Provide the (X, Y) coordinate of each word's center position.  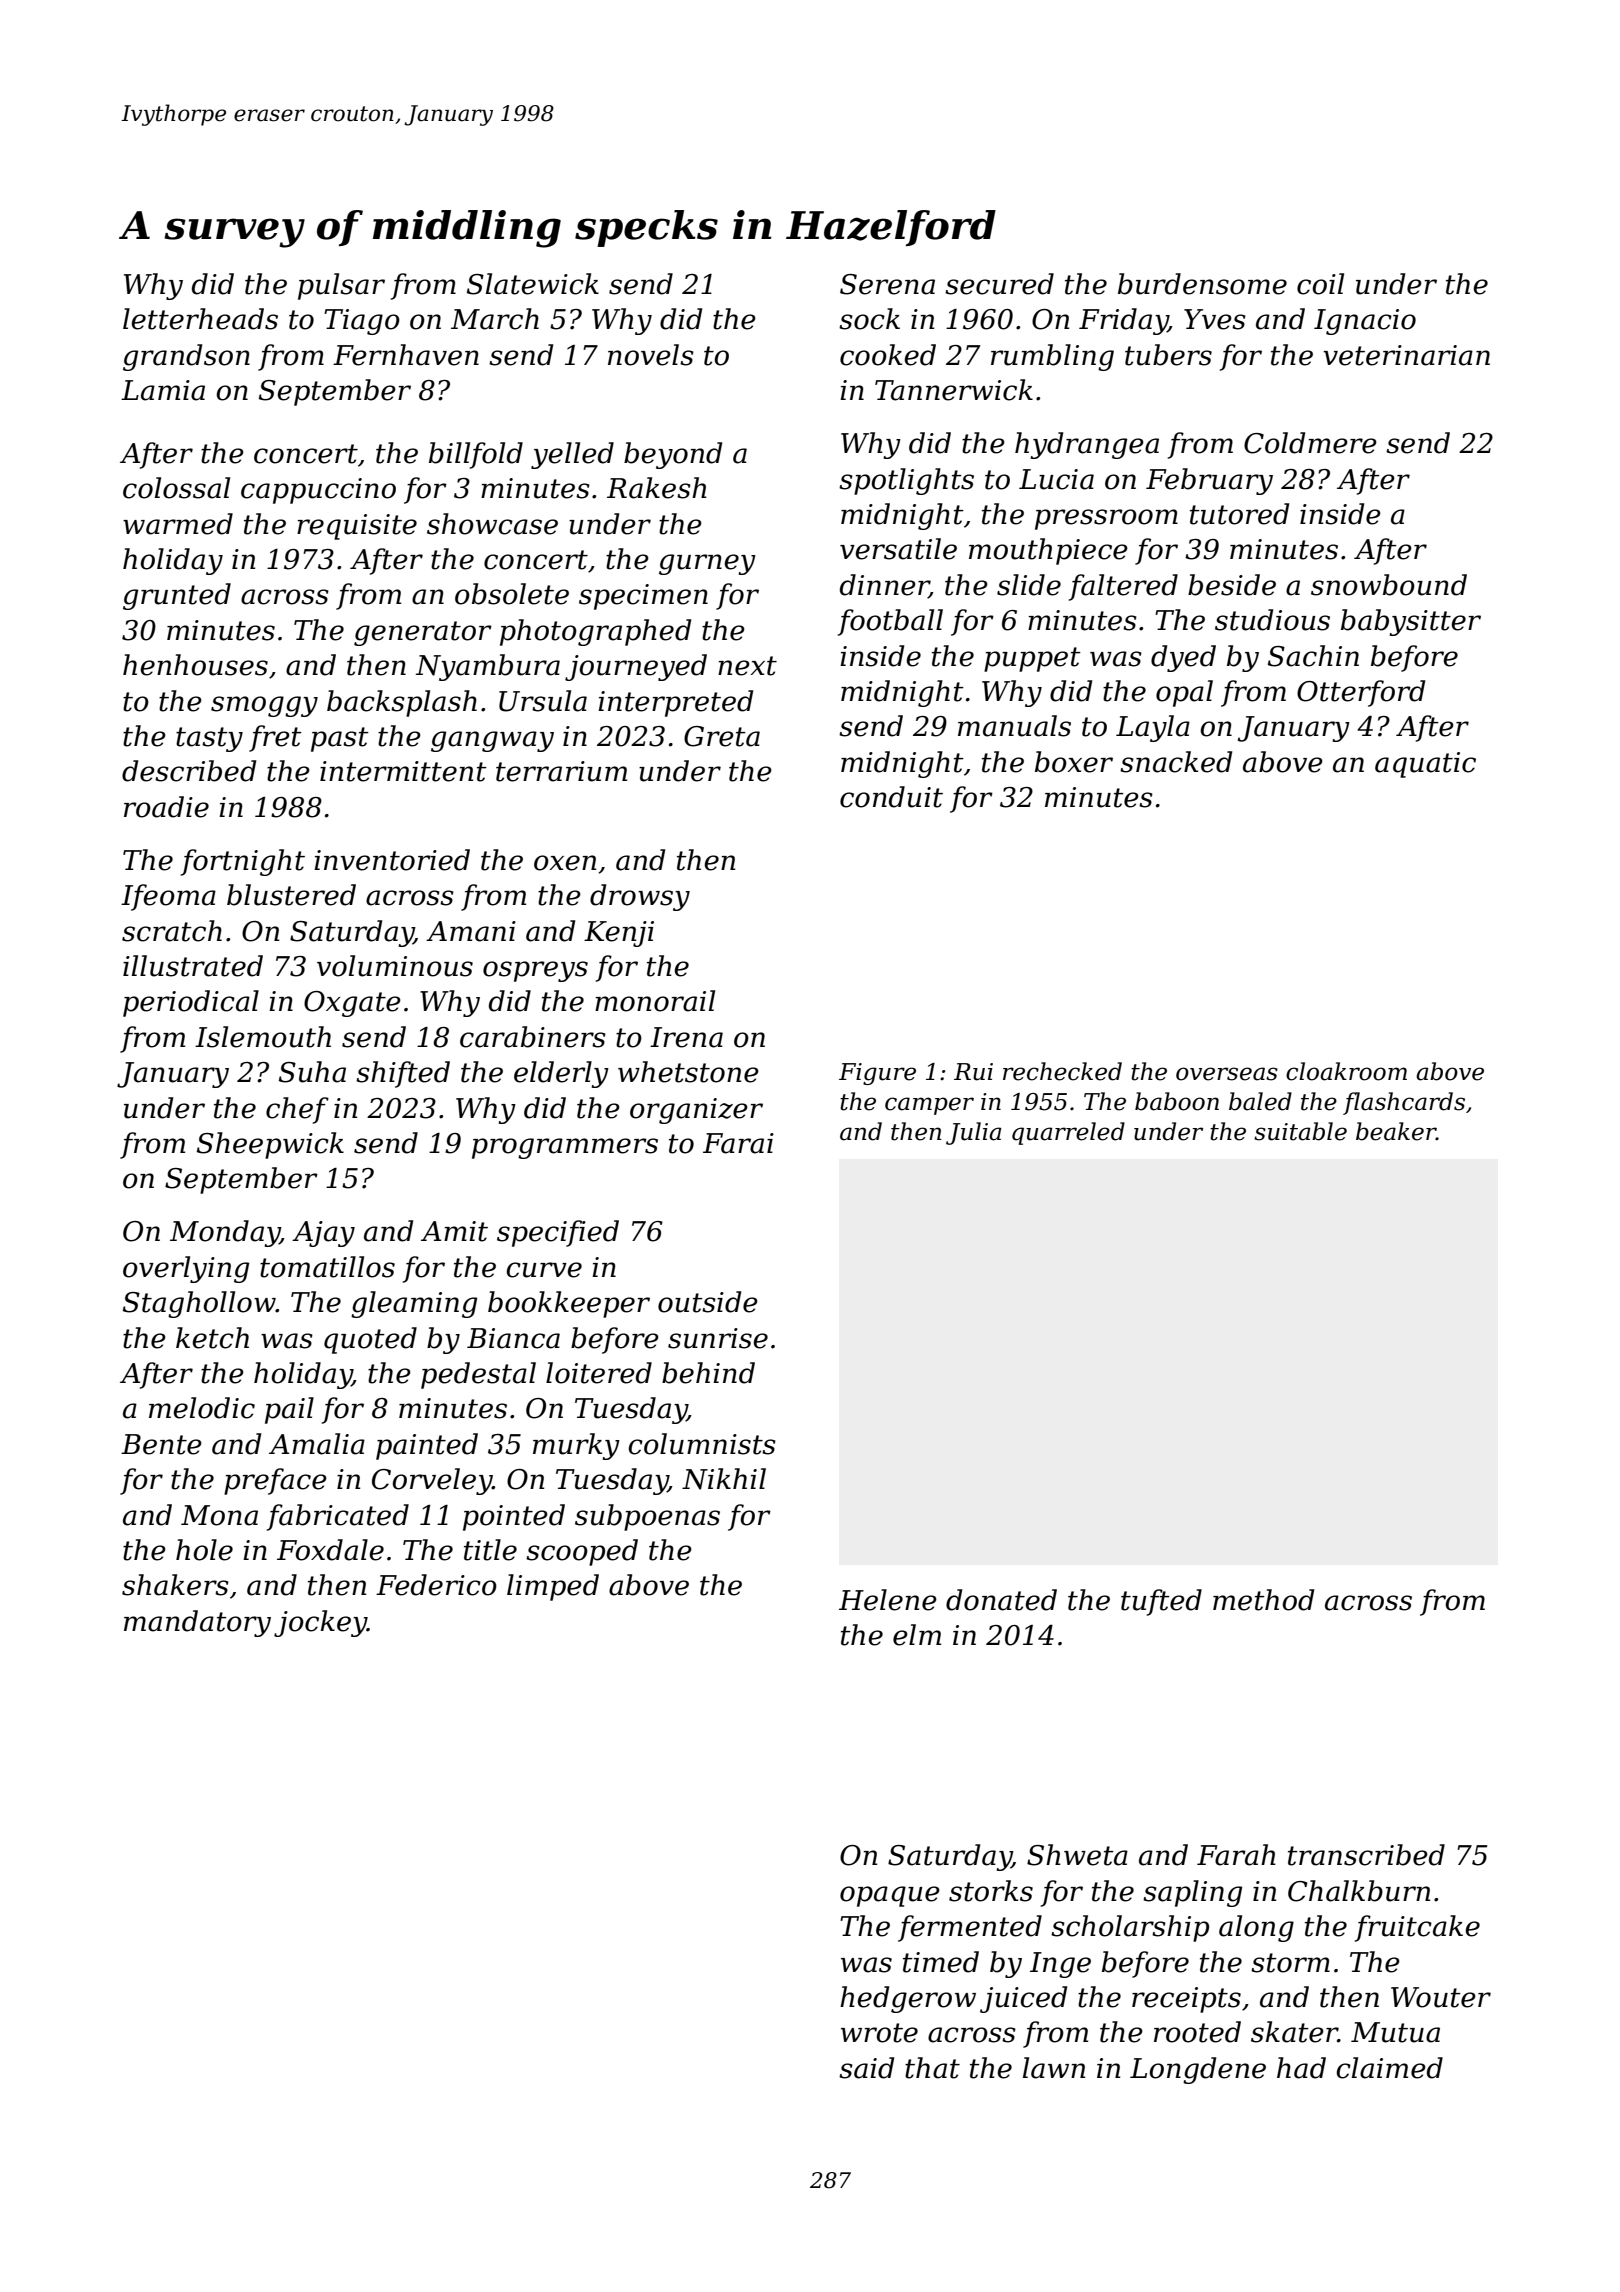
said (866, 2068)
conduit (891, 797)
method (1263, 1600)
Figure (877, 1074)
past (340, 739)
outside (708, 1302)
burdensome (1202, 284)
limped (553, 1587)
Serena (887, 284)
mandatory (197, 1623)
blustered (291, 895)
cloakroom (1346, 1071)
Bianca (513, 1338)
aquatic (1425, 765)
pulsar (341, 286)
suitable (1300, 1131)
